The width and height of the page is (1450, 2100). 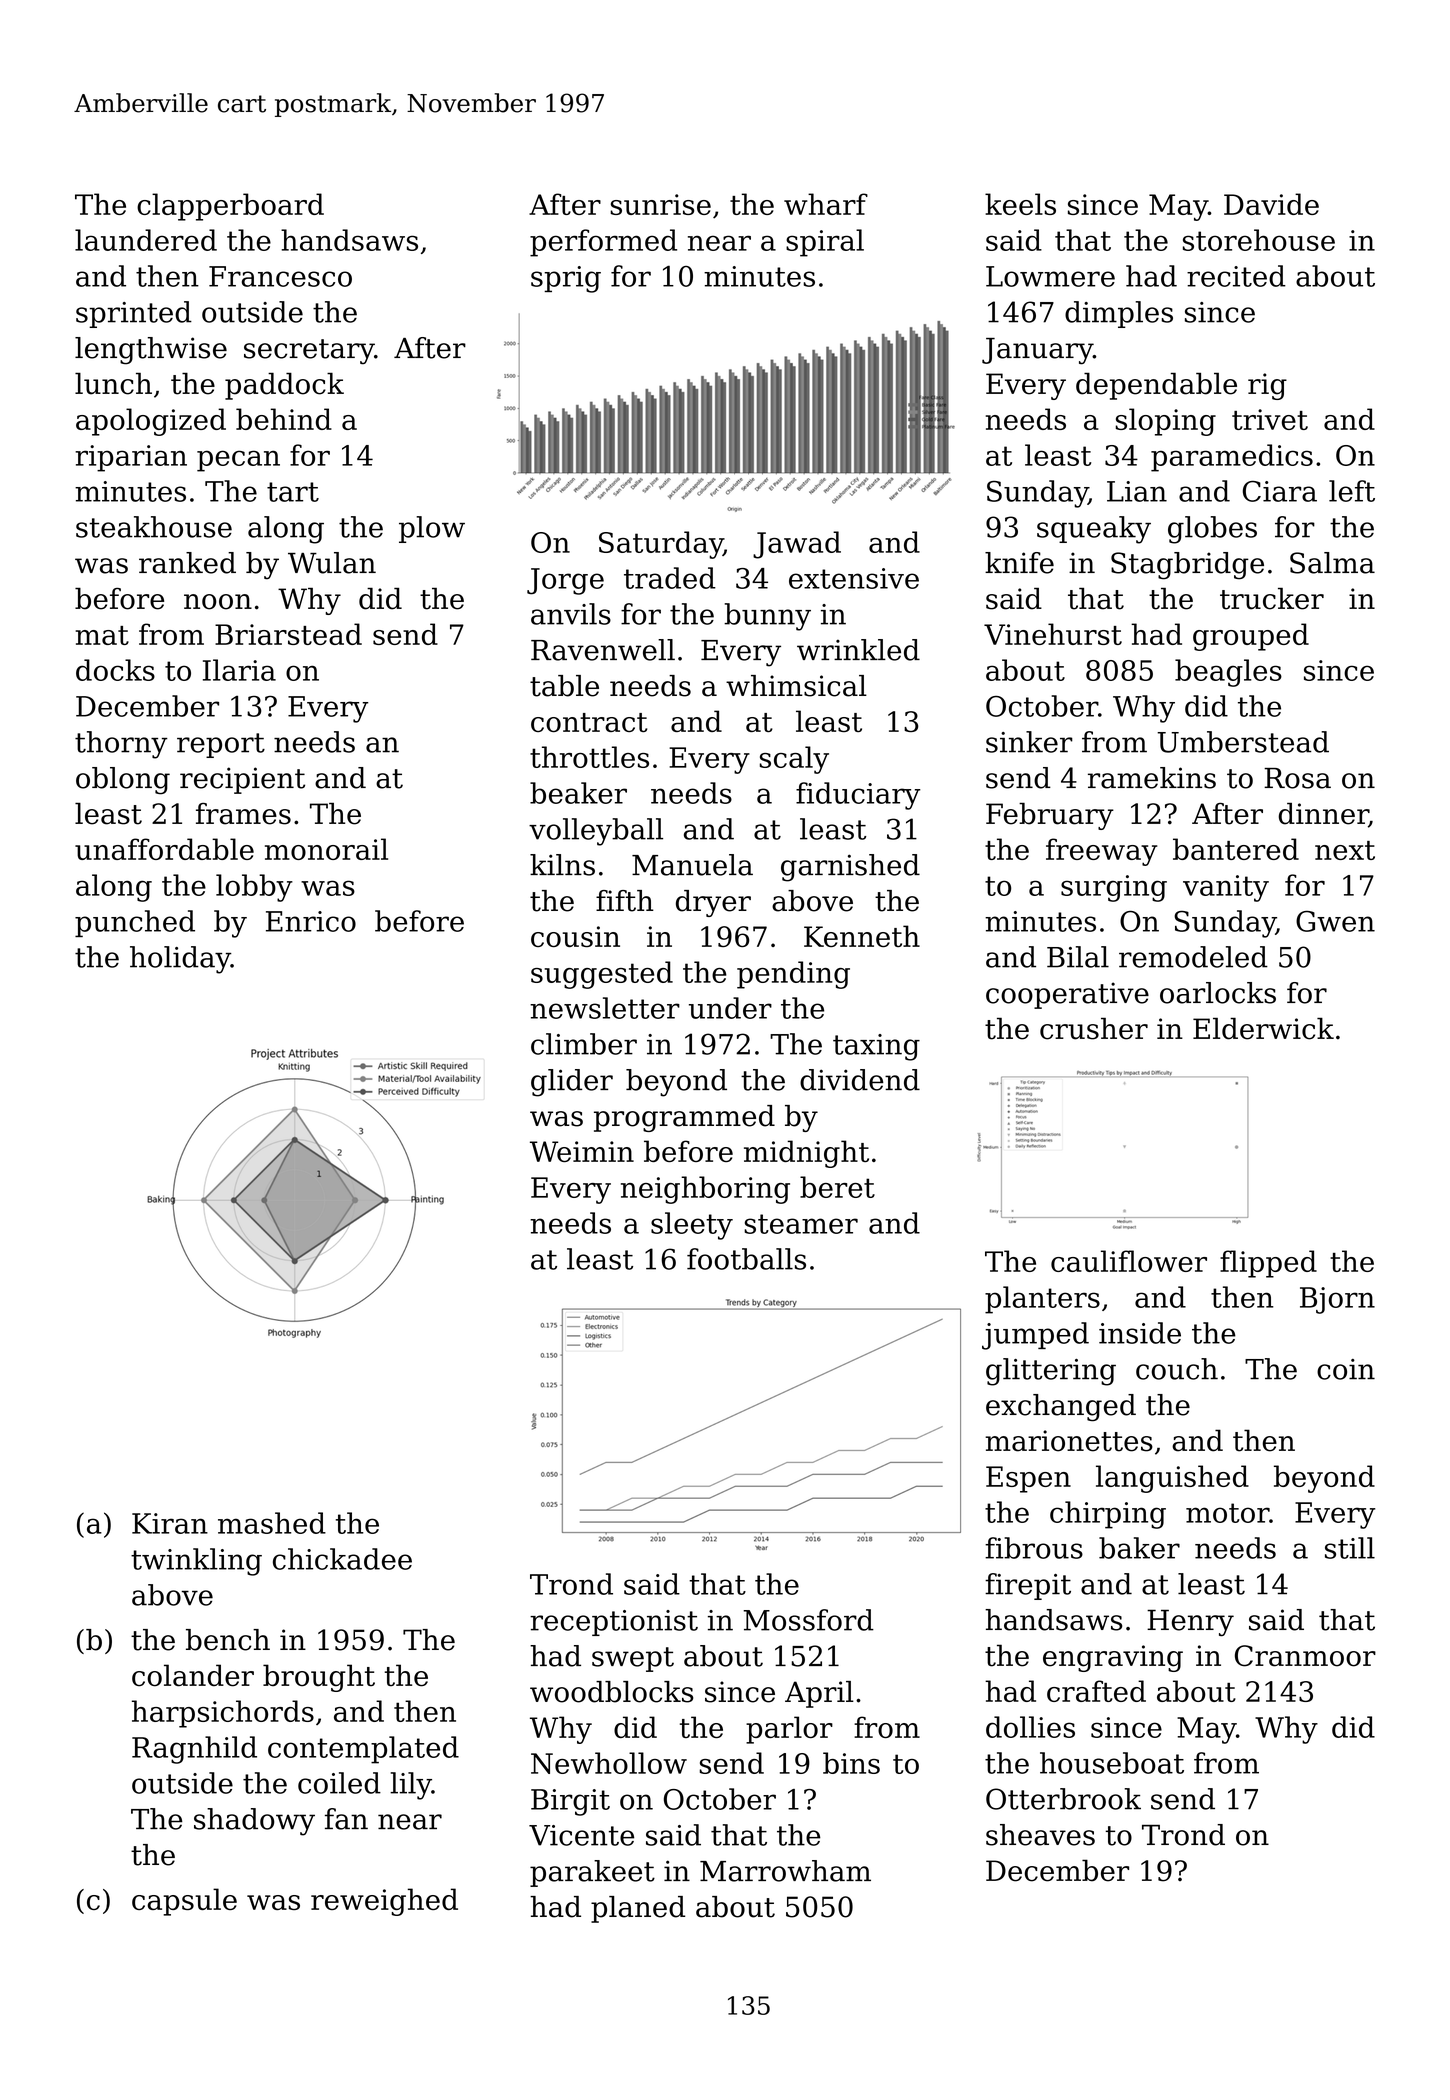 I want to click on swept, so click(x=633, y=1659).
